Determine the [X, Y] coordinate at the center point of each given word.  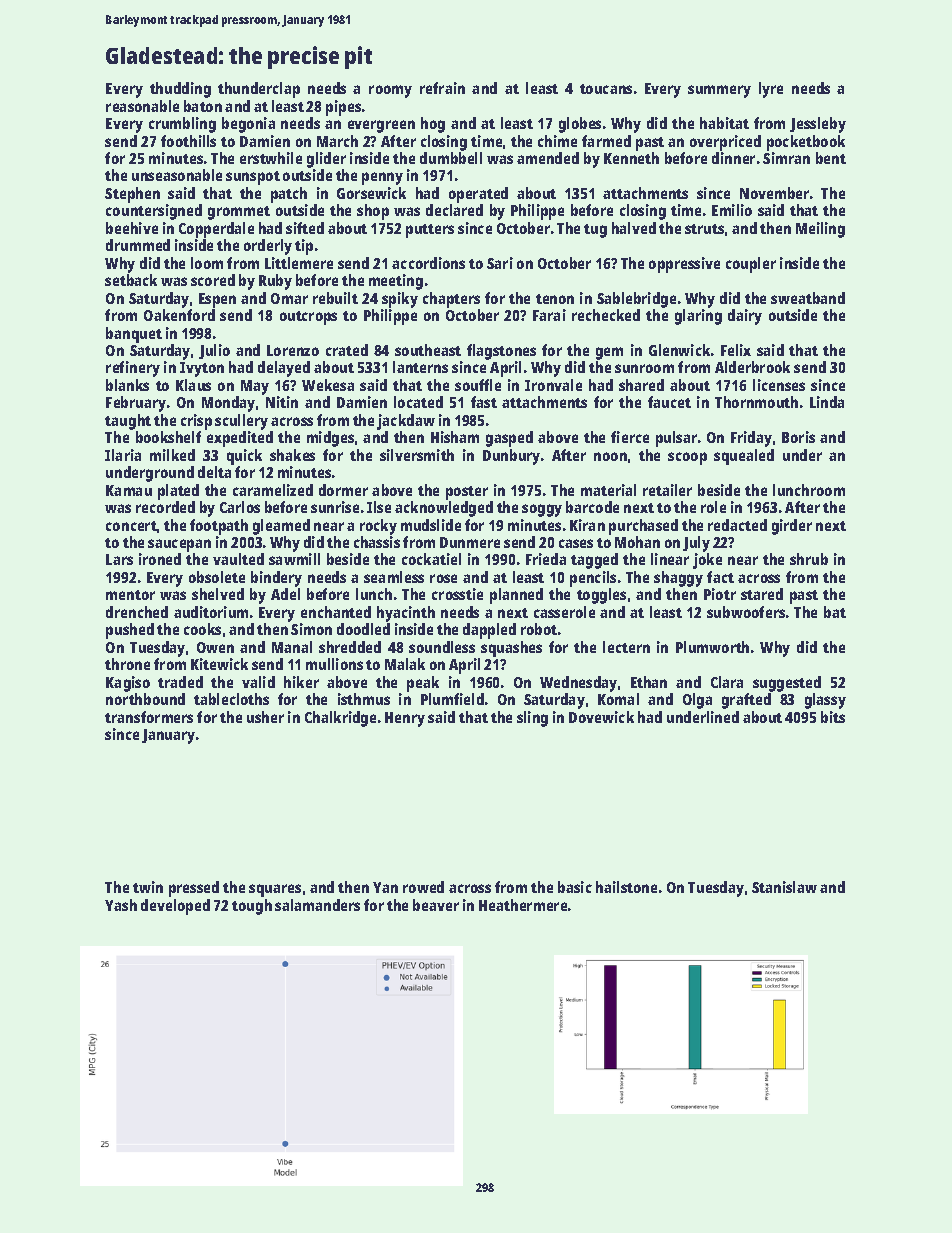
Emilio [732, 210]
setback [131, 280]
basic [575, 887]
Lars [119, 559]
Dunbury [511, 457]
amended [548, 158]
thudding [180, 90]
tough [252, 907]
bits [833, 717]
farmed [606, 141]
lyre [771, 90]
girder [792, 527]
